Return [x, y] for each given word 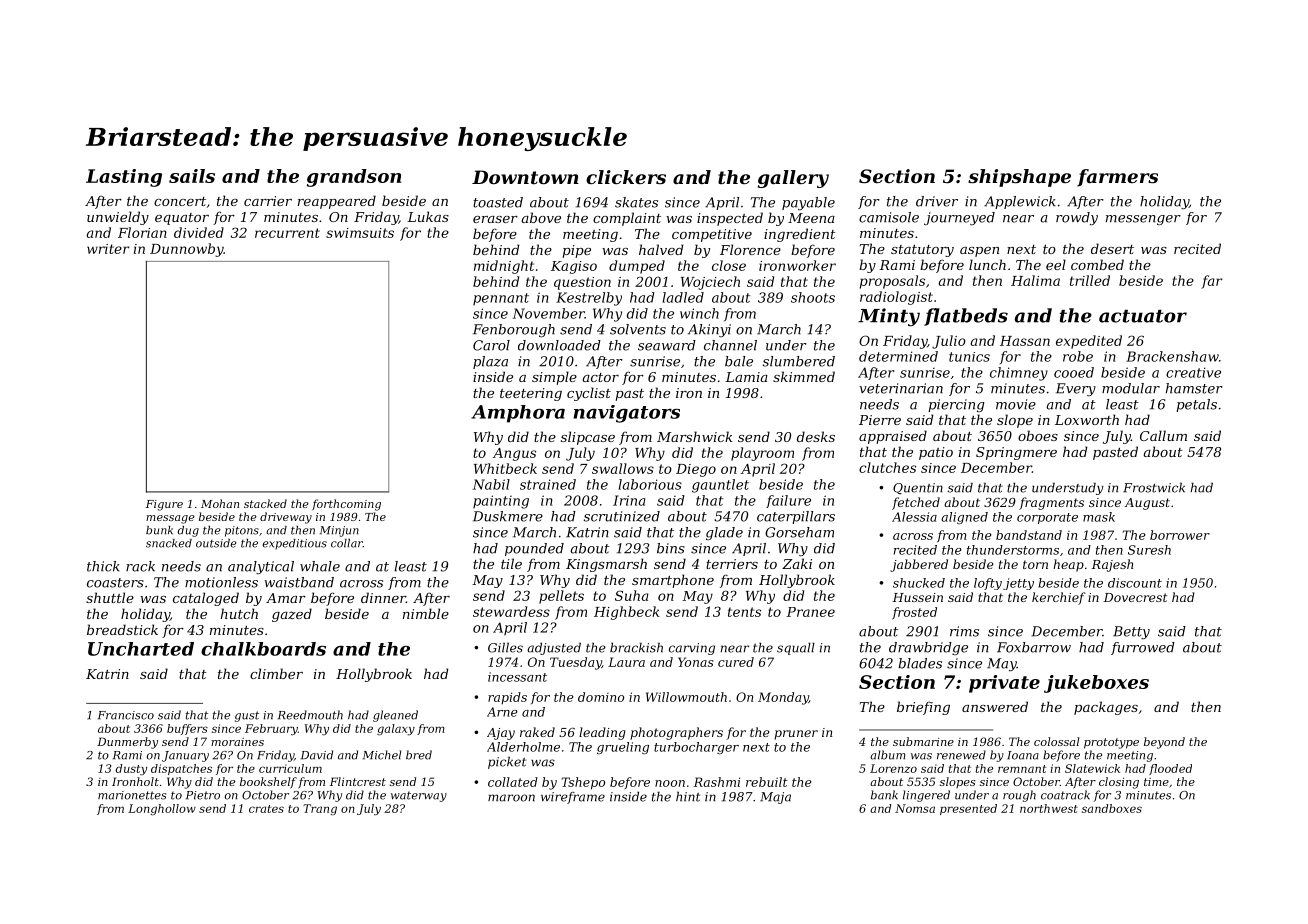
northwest [1049, 808]
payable [808, 203]
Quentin [918, 488]
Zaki [797, 563]
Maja [775, 798]
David [317, 755]
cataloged [206, 599]
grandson [354, 178]
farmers [1117, 178]
